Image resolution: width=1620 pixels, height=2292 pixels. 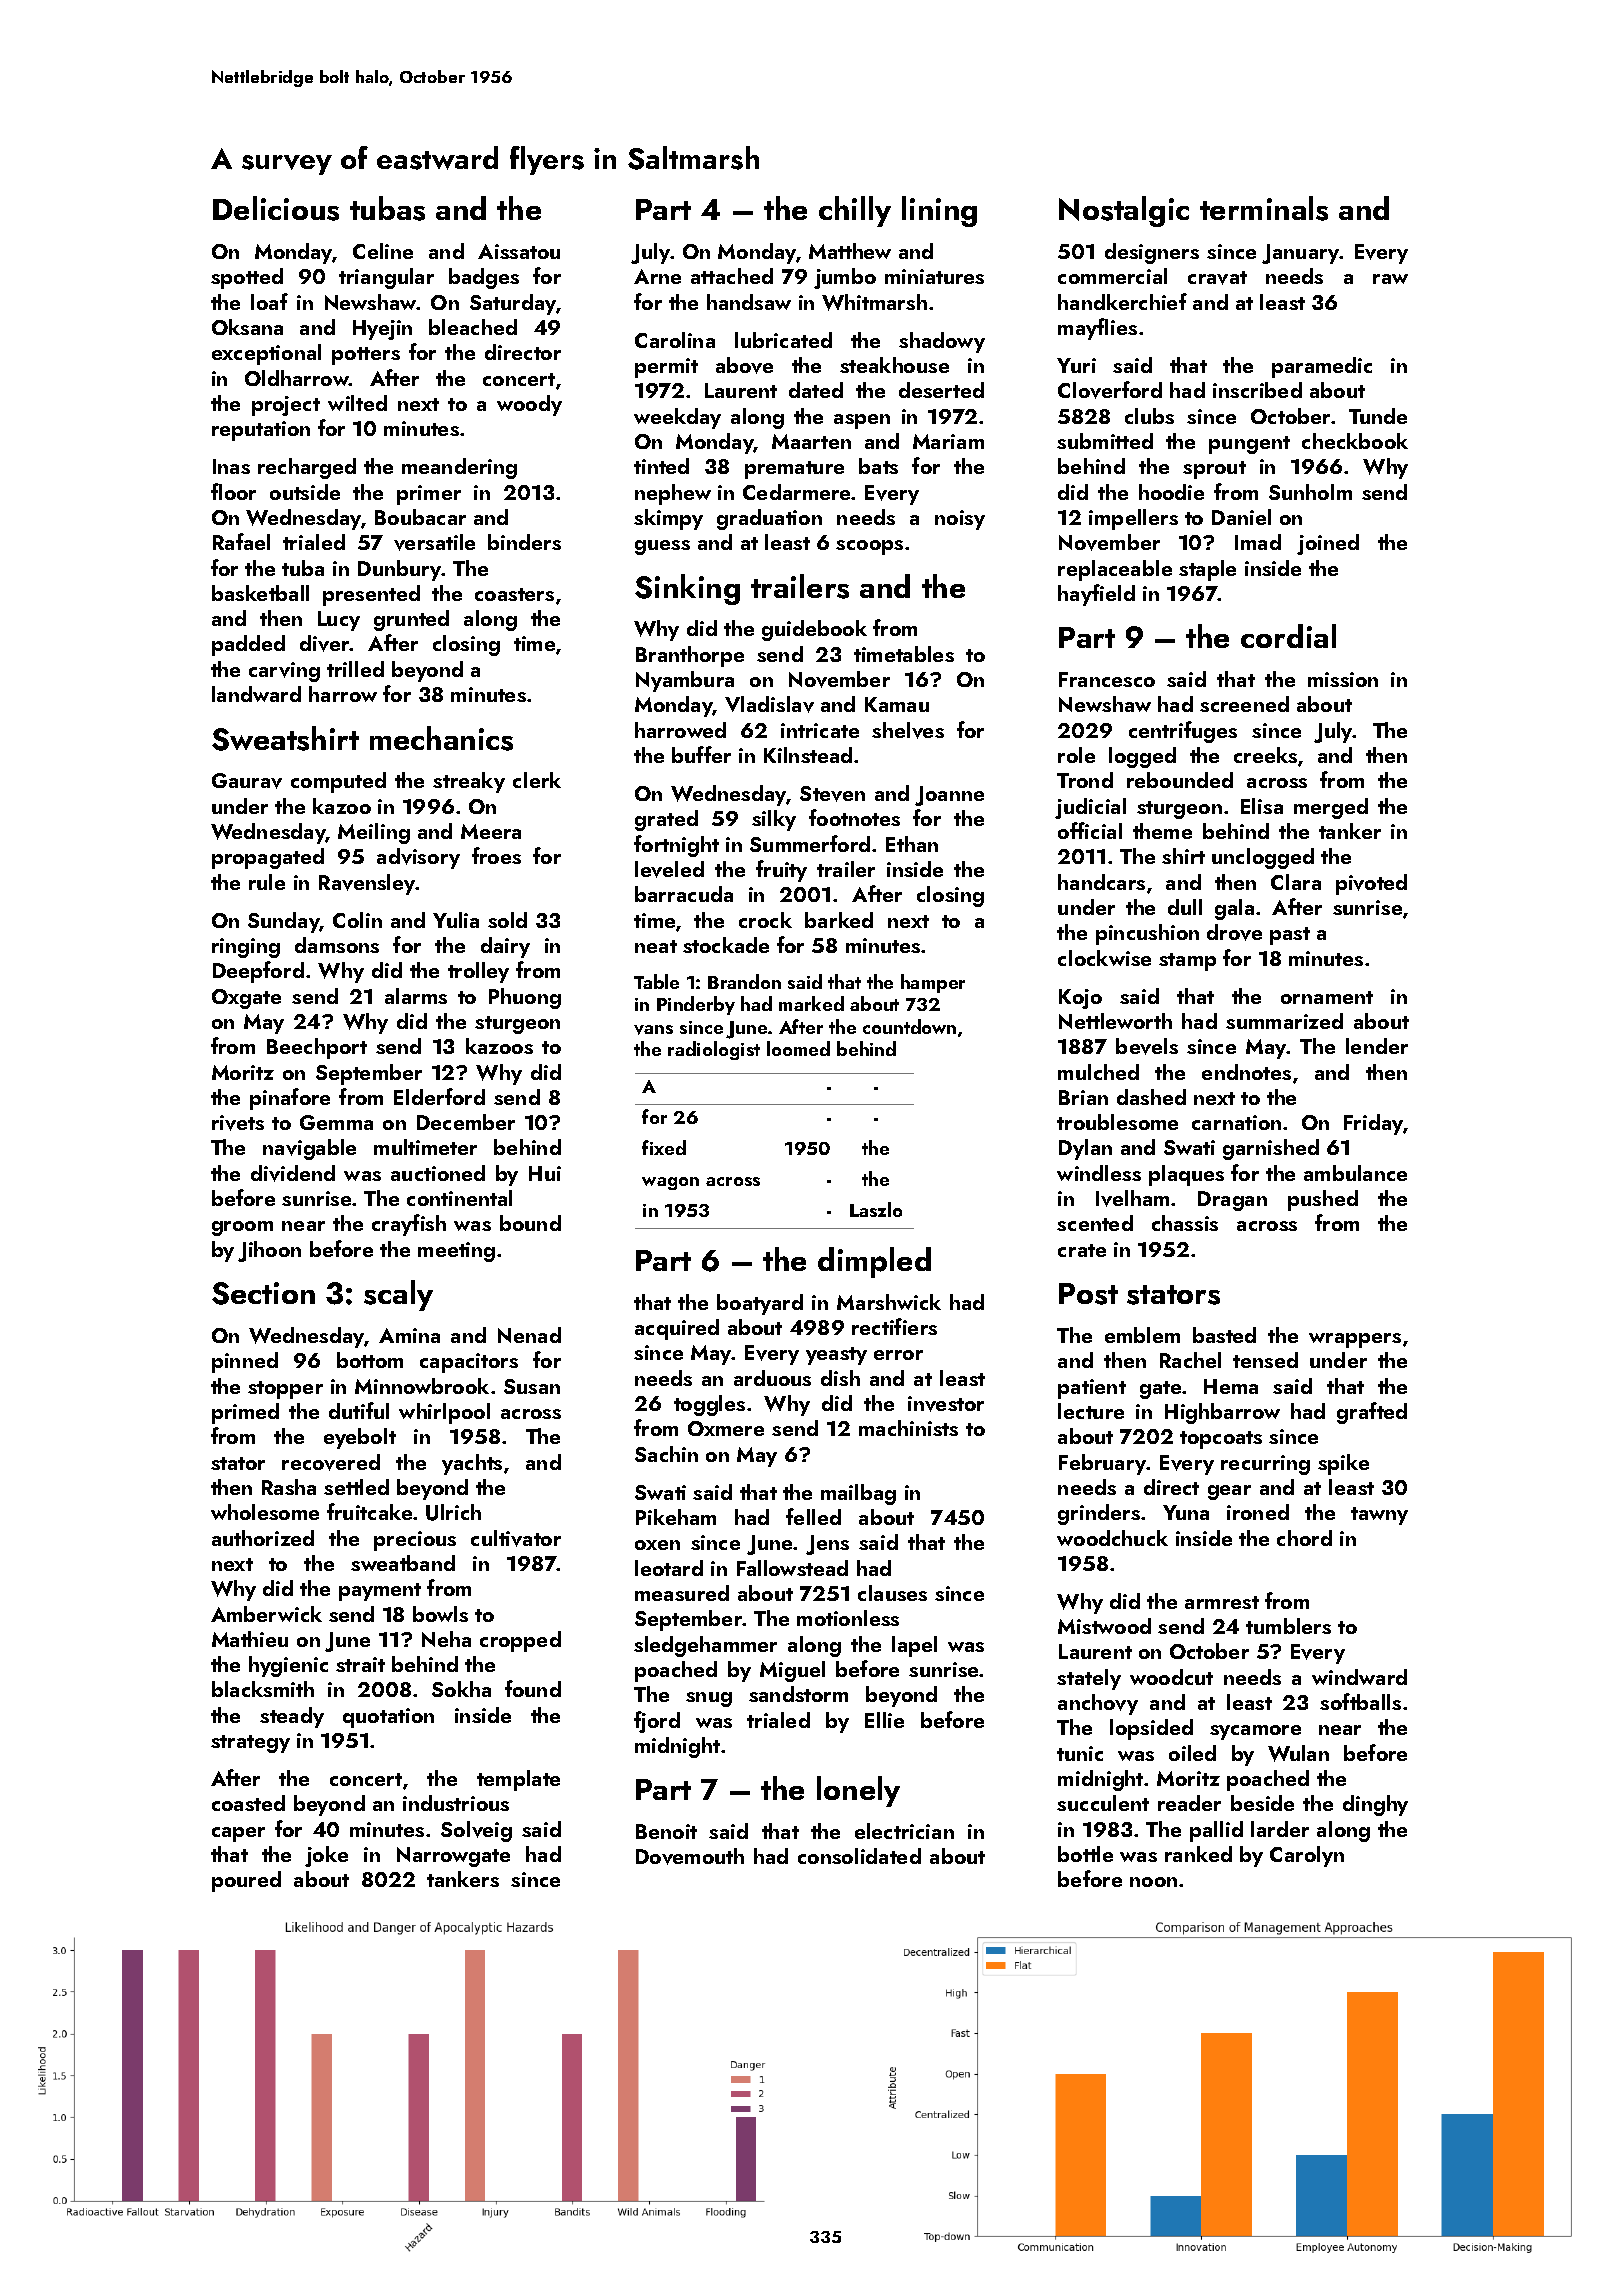 What do you see at coordinates (326, 1856) in the document?
I see `joke` at bounding box center [326, 1856].
